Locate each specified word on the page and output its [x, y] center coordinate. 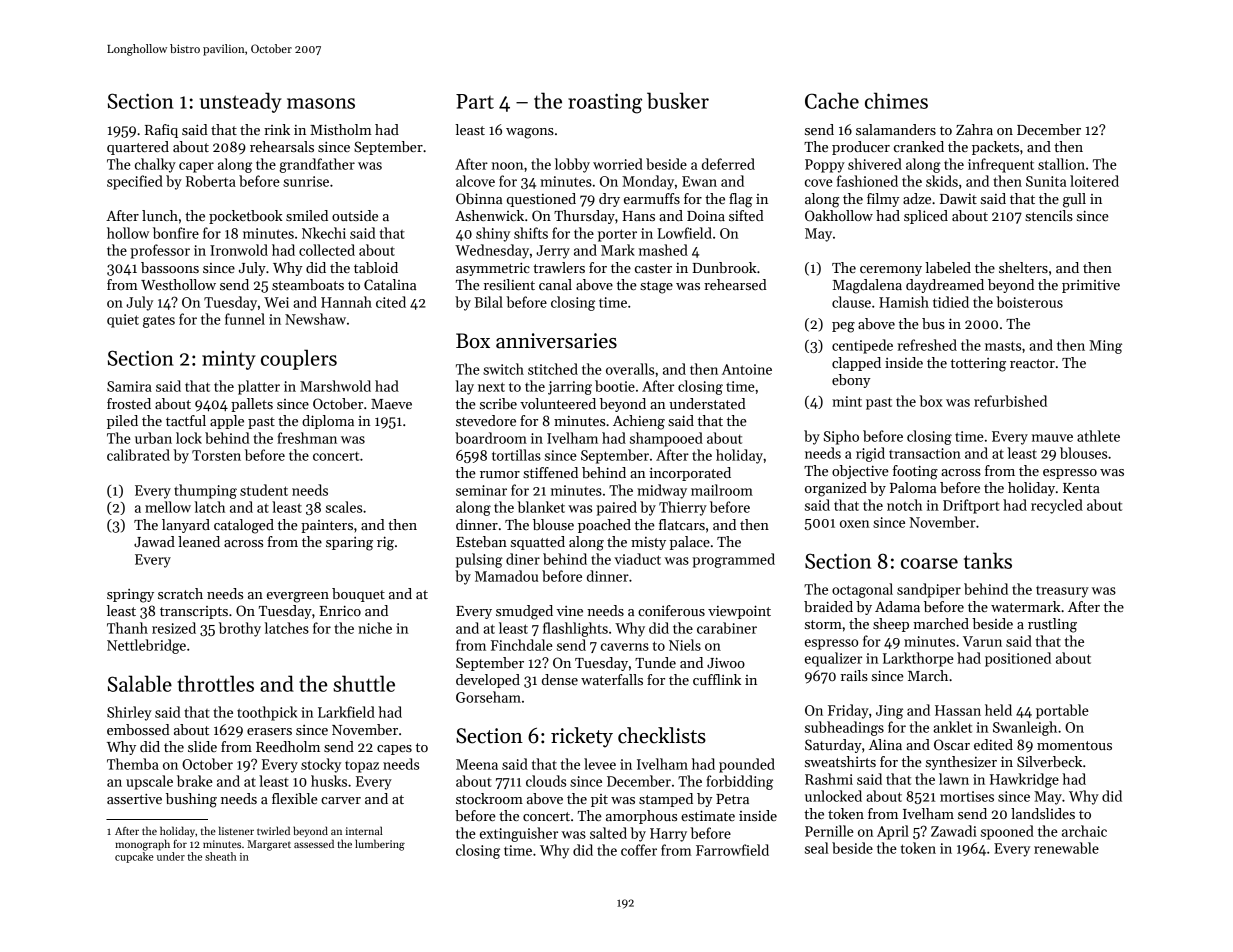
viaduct [637, 559]
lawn [954, 779]
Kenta [1081, 488]
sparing [349, 544]
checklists [662, 735]
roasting [605, 104]
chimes [896, 100]
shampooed [666, 439]
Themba [133, 764]
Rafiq [161, 131]
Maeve [391, 404]
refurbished [1010, 401]
